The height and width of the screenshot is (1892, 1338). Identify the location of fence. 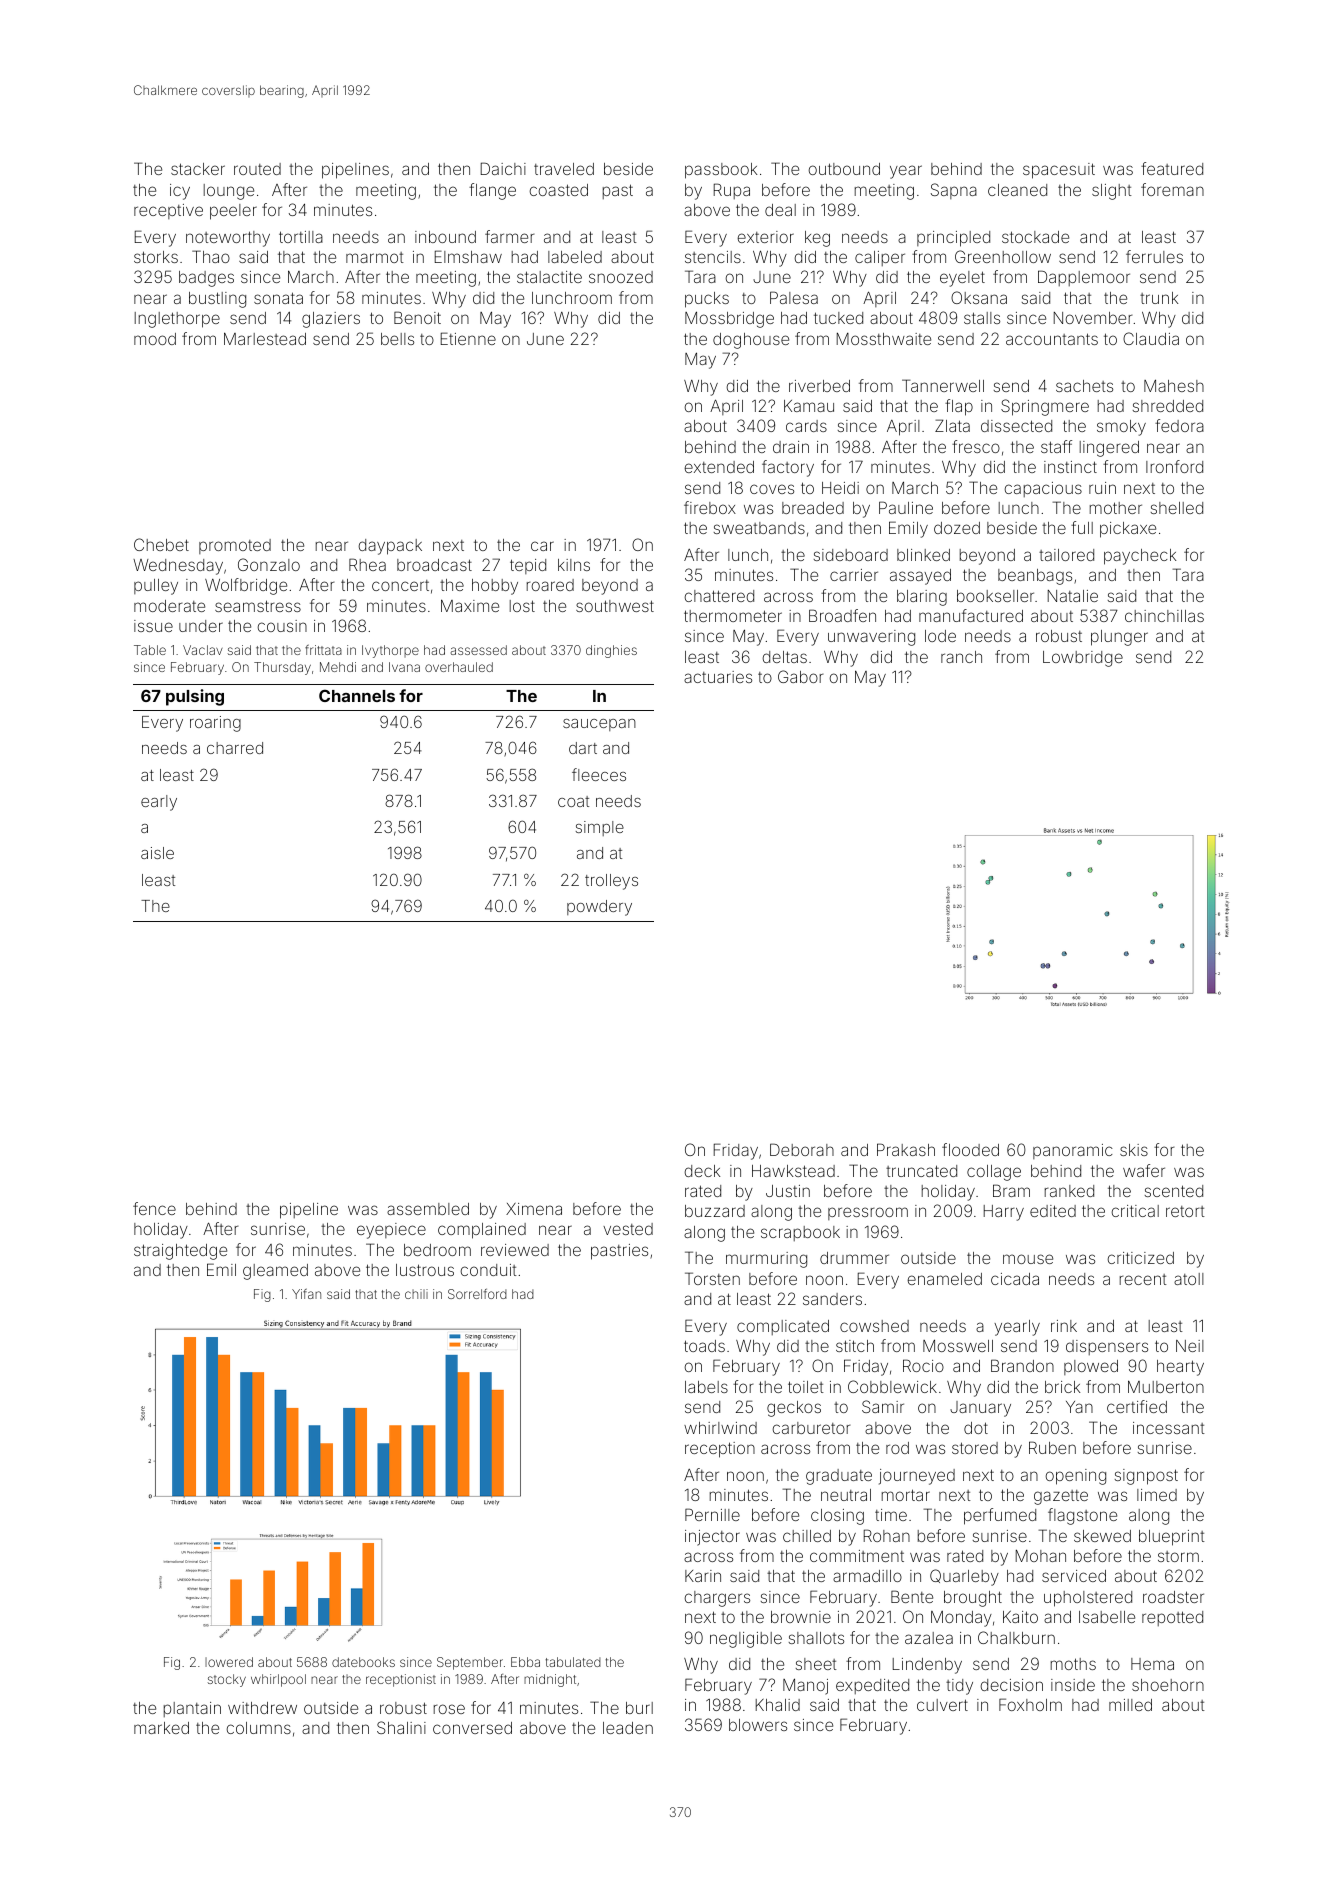
(154, 1208).
